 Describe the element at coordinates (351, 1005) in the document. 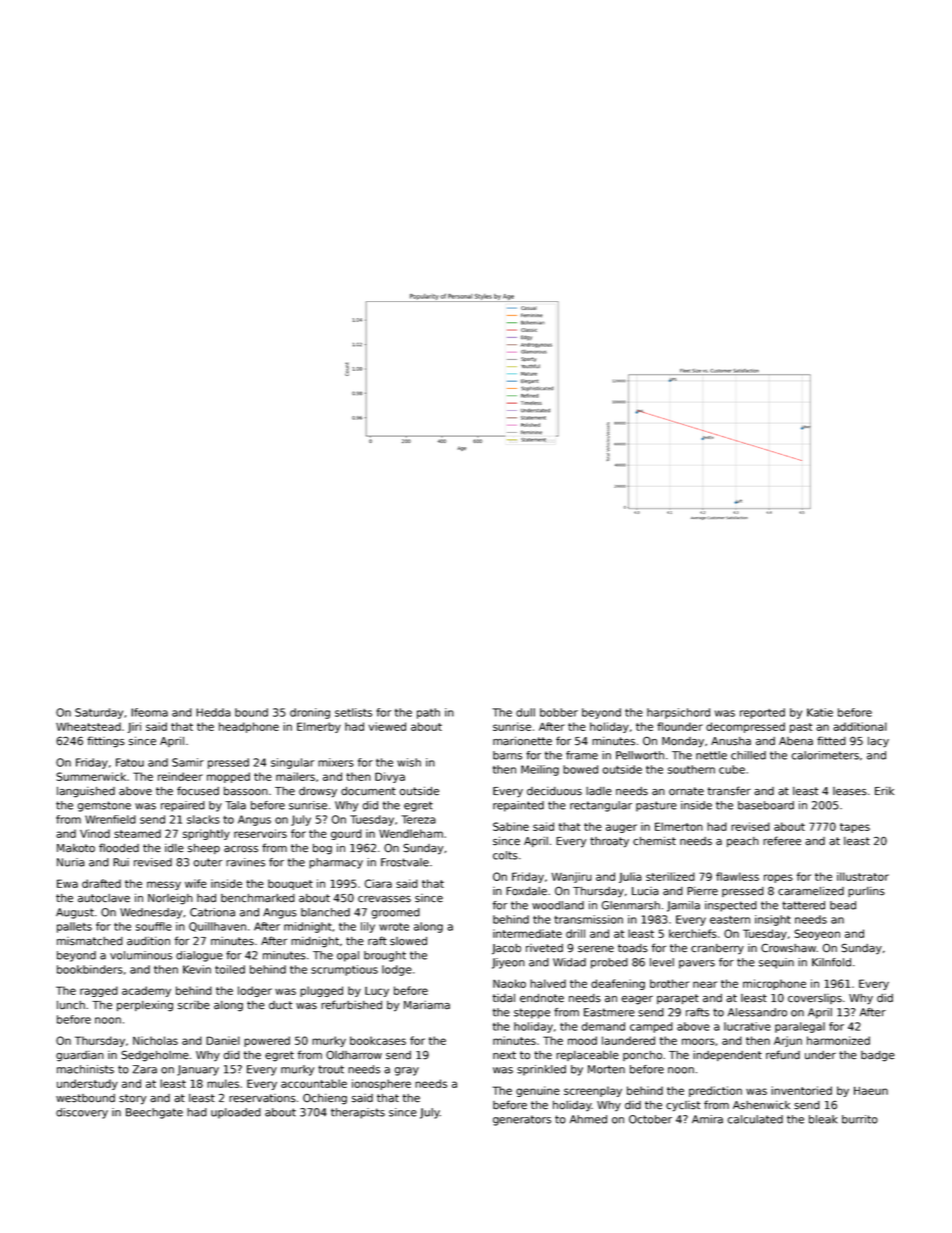

I see `refurbished` at that location.
